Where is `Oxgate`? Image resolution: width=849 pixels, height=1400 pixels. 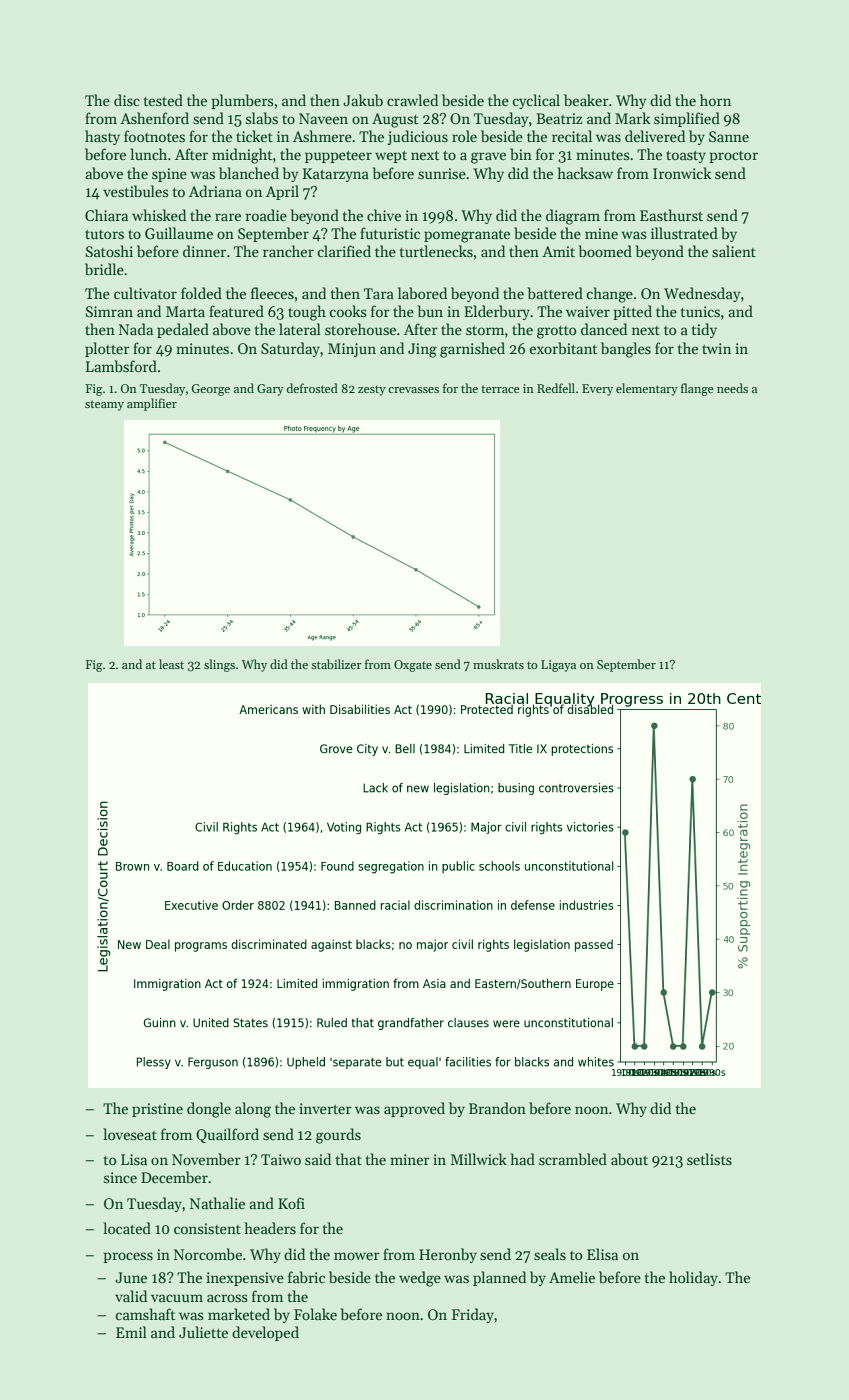 Oxgate is located at coordinates (413, 666).
